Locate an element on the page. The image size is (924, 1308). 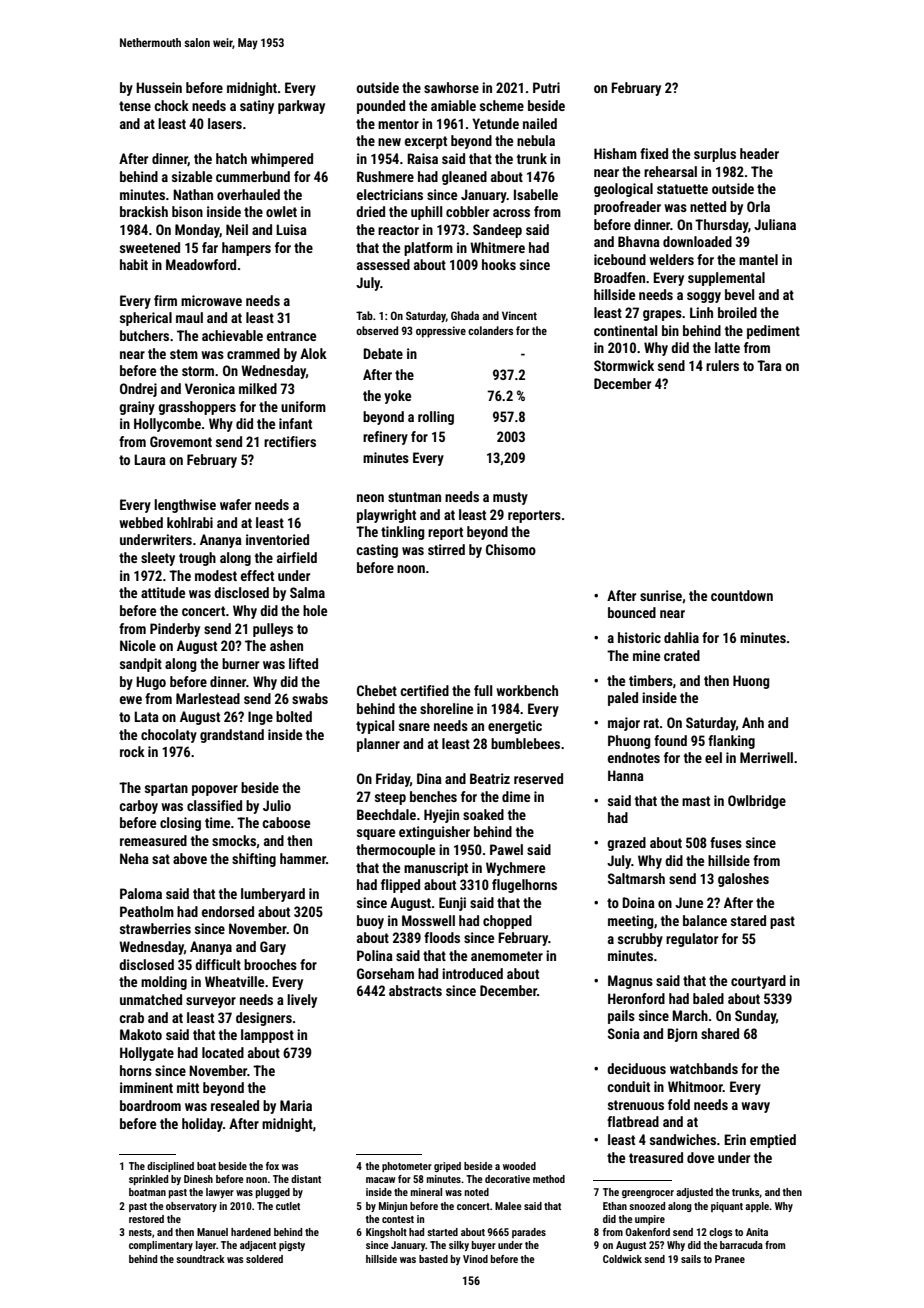
shoreline is located at coordinates (446, 708).
